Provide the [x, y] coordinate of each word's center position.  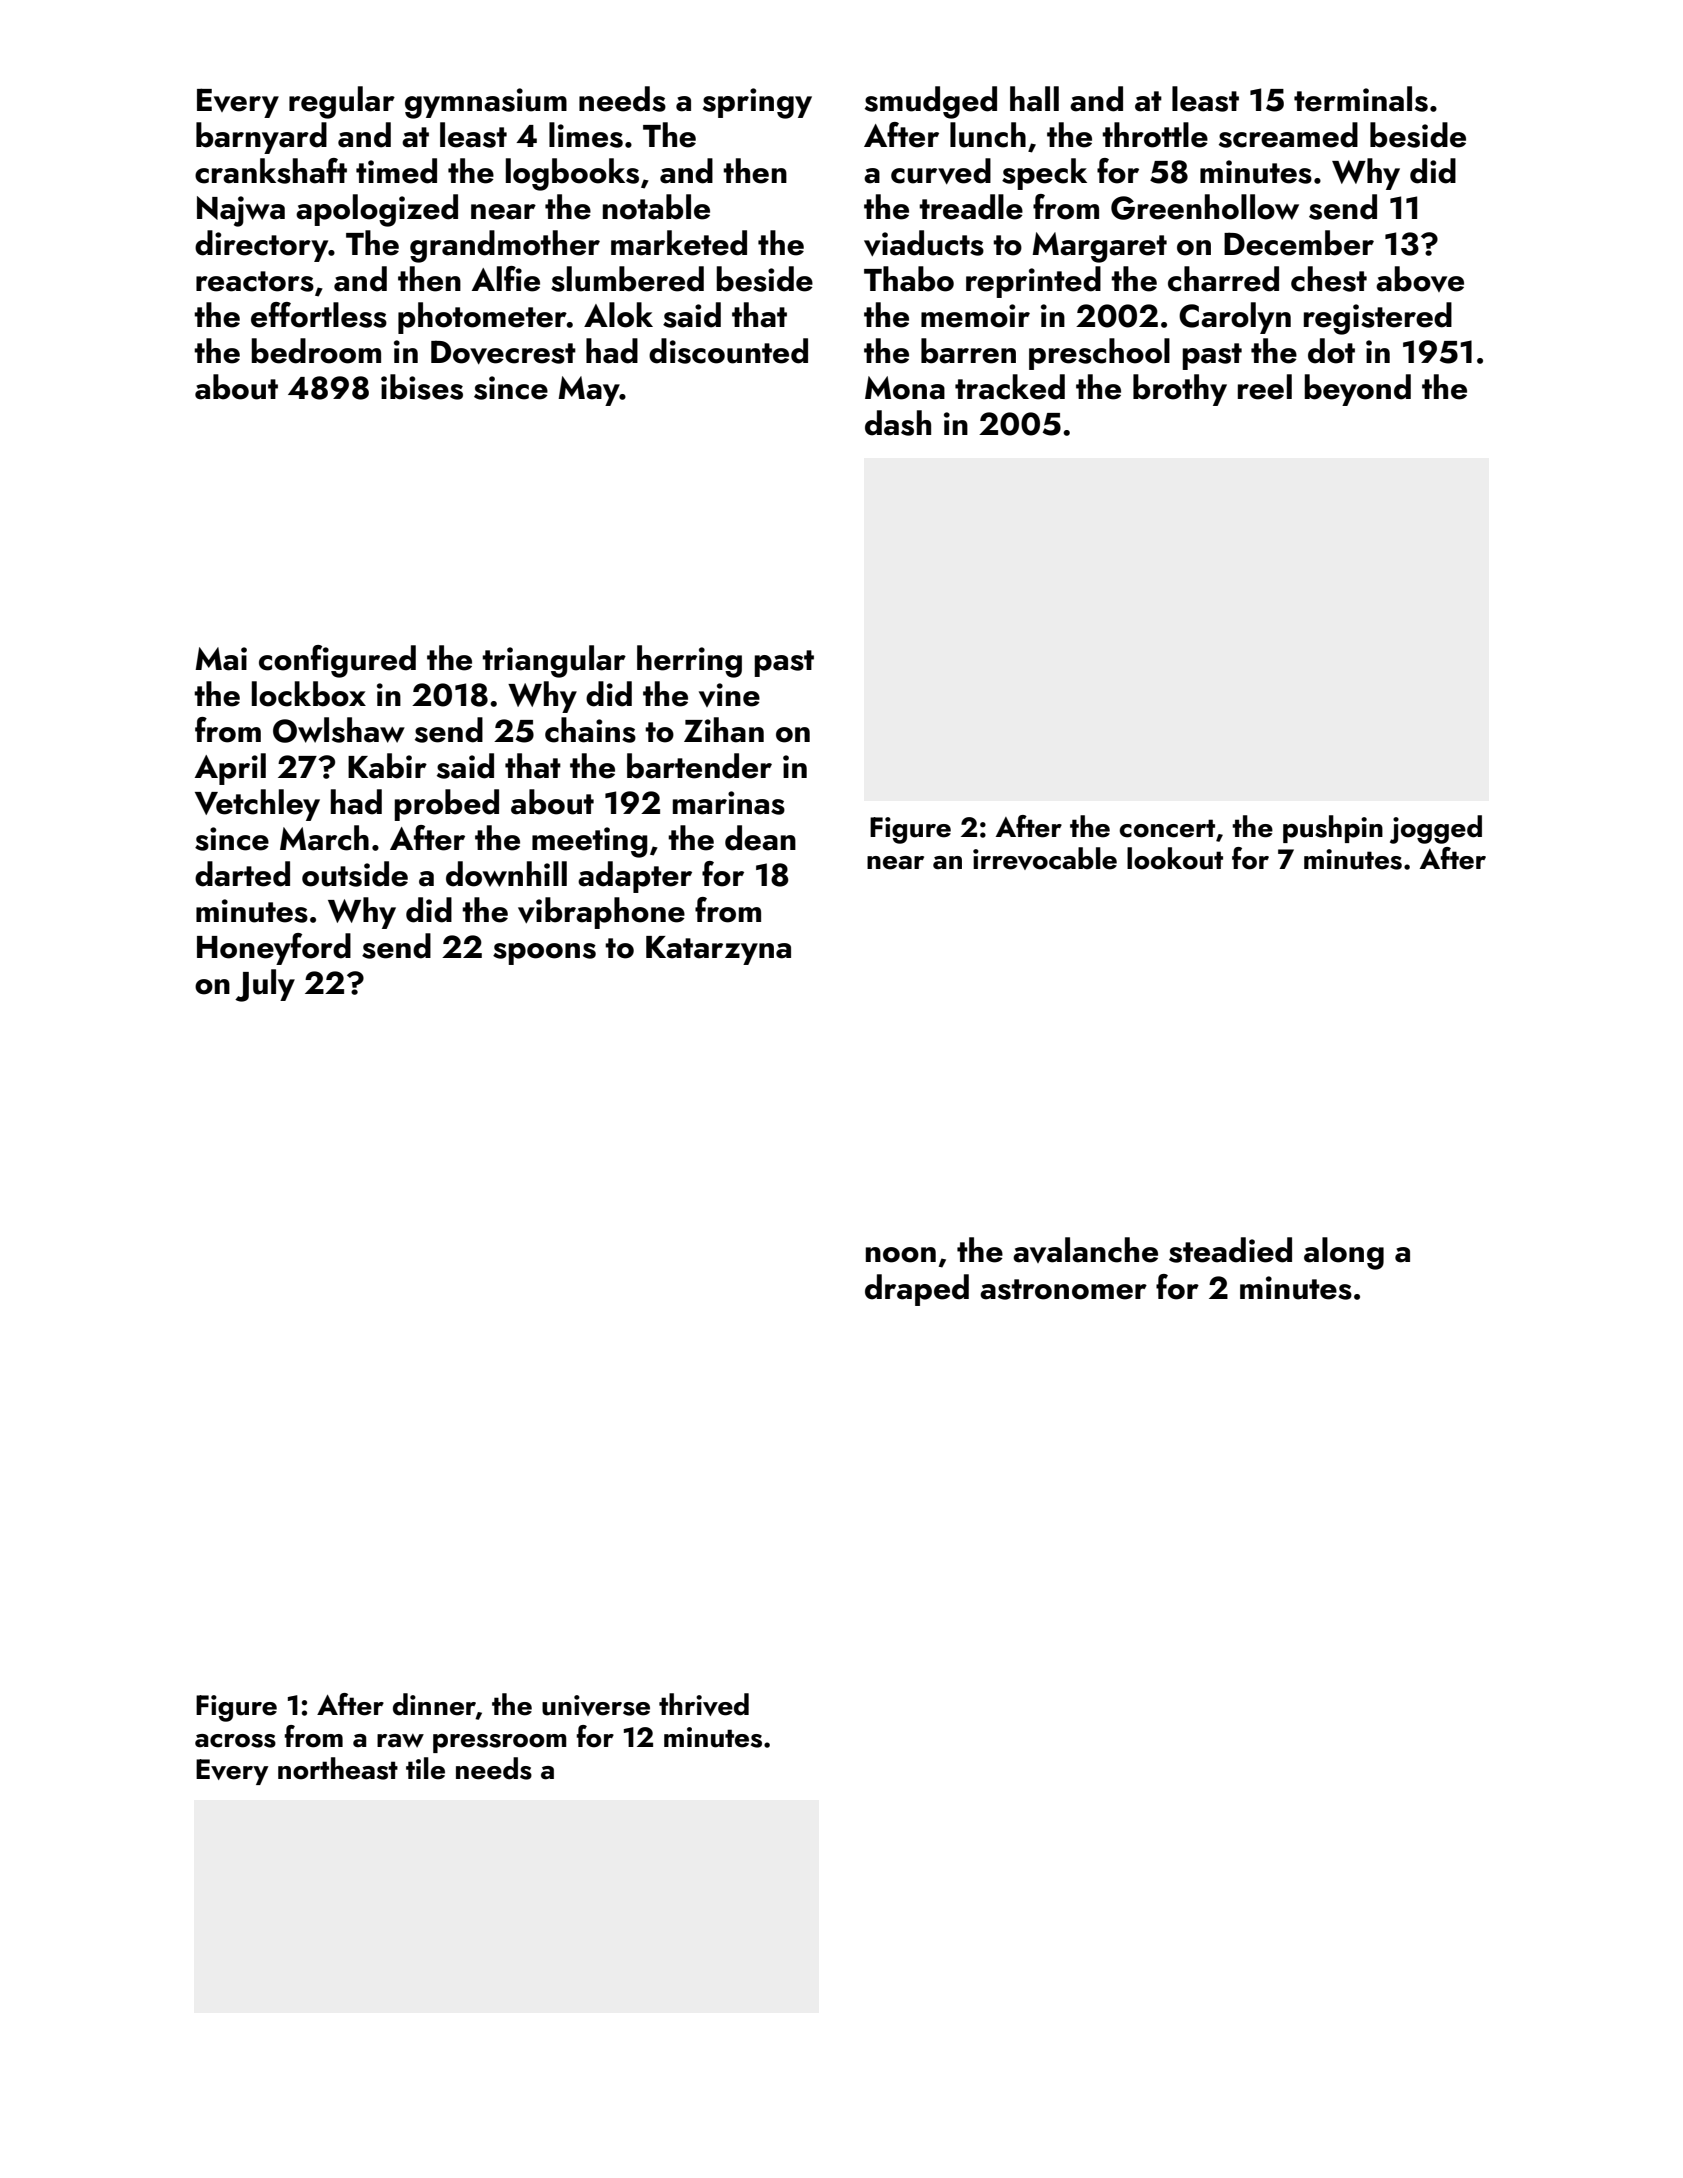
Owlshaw [339, 730]
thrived [704, 1704]
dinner [434, 1704]
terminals [1361, 99]
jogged [1436, 829]
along [1344, 1253]
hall [1034, 99]
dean [760, 838]
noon [901, 1255]
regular [342, 102]
